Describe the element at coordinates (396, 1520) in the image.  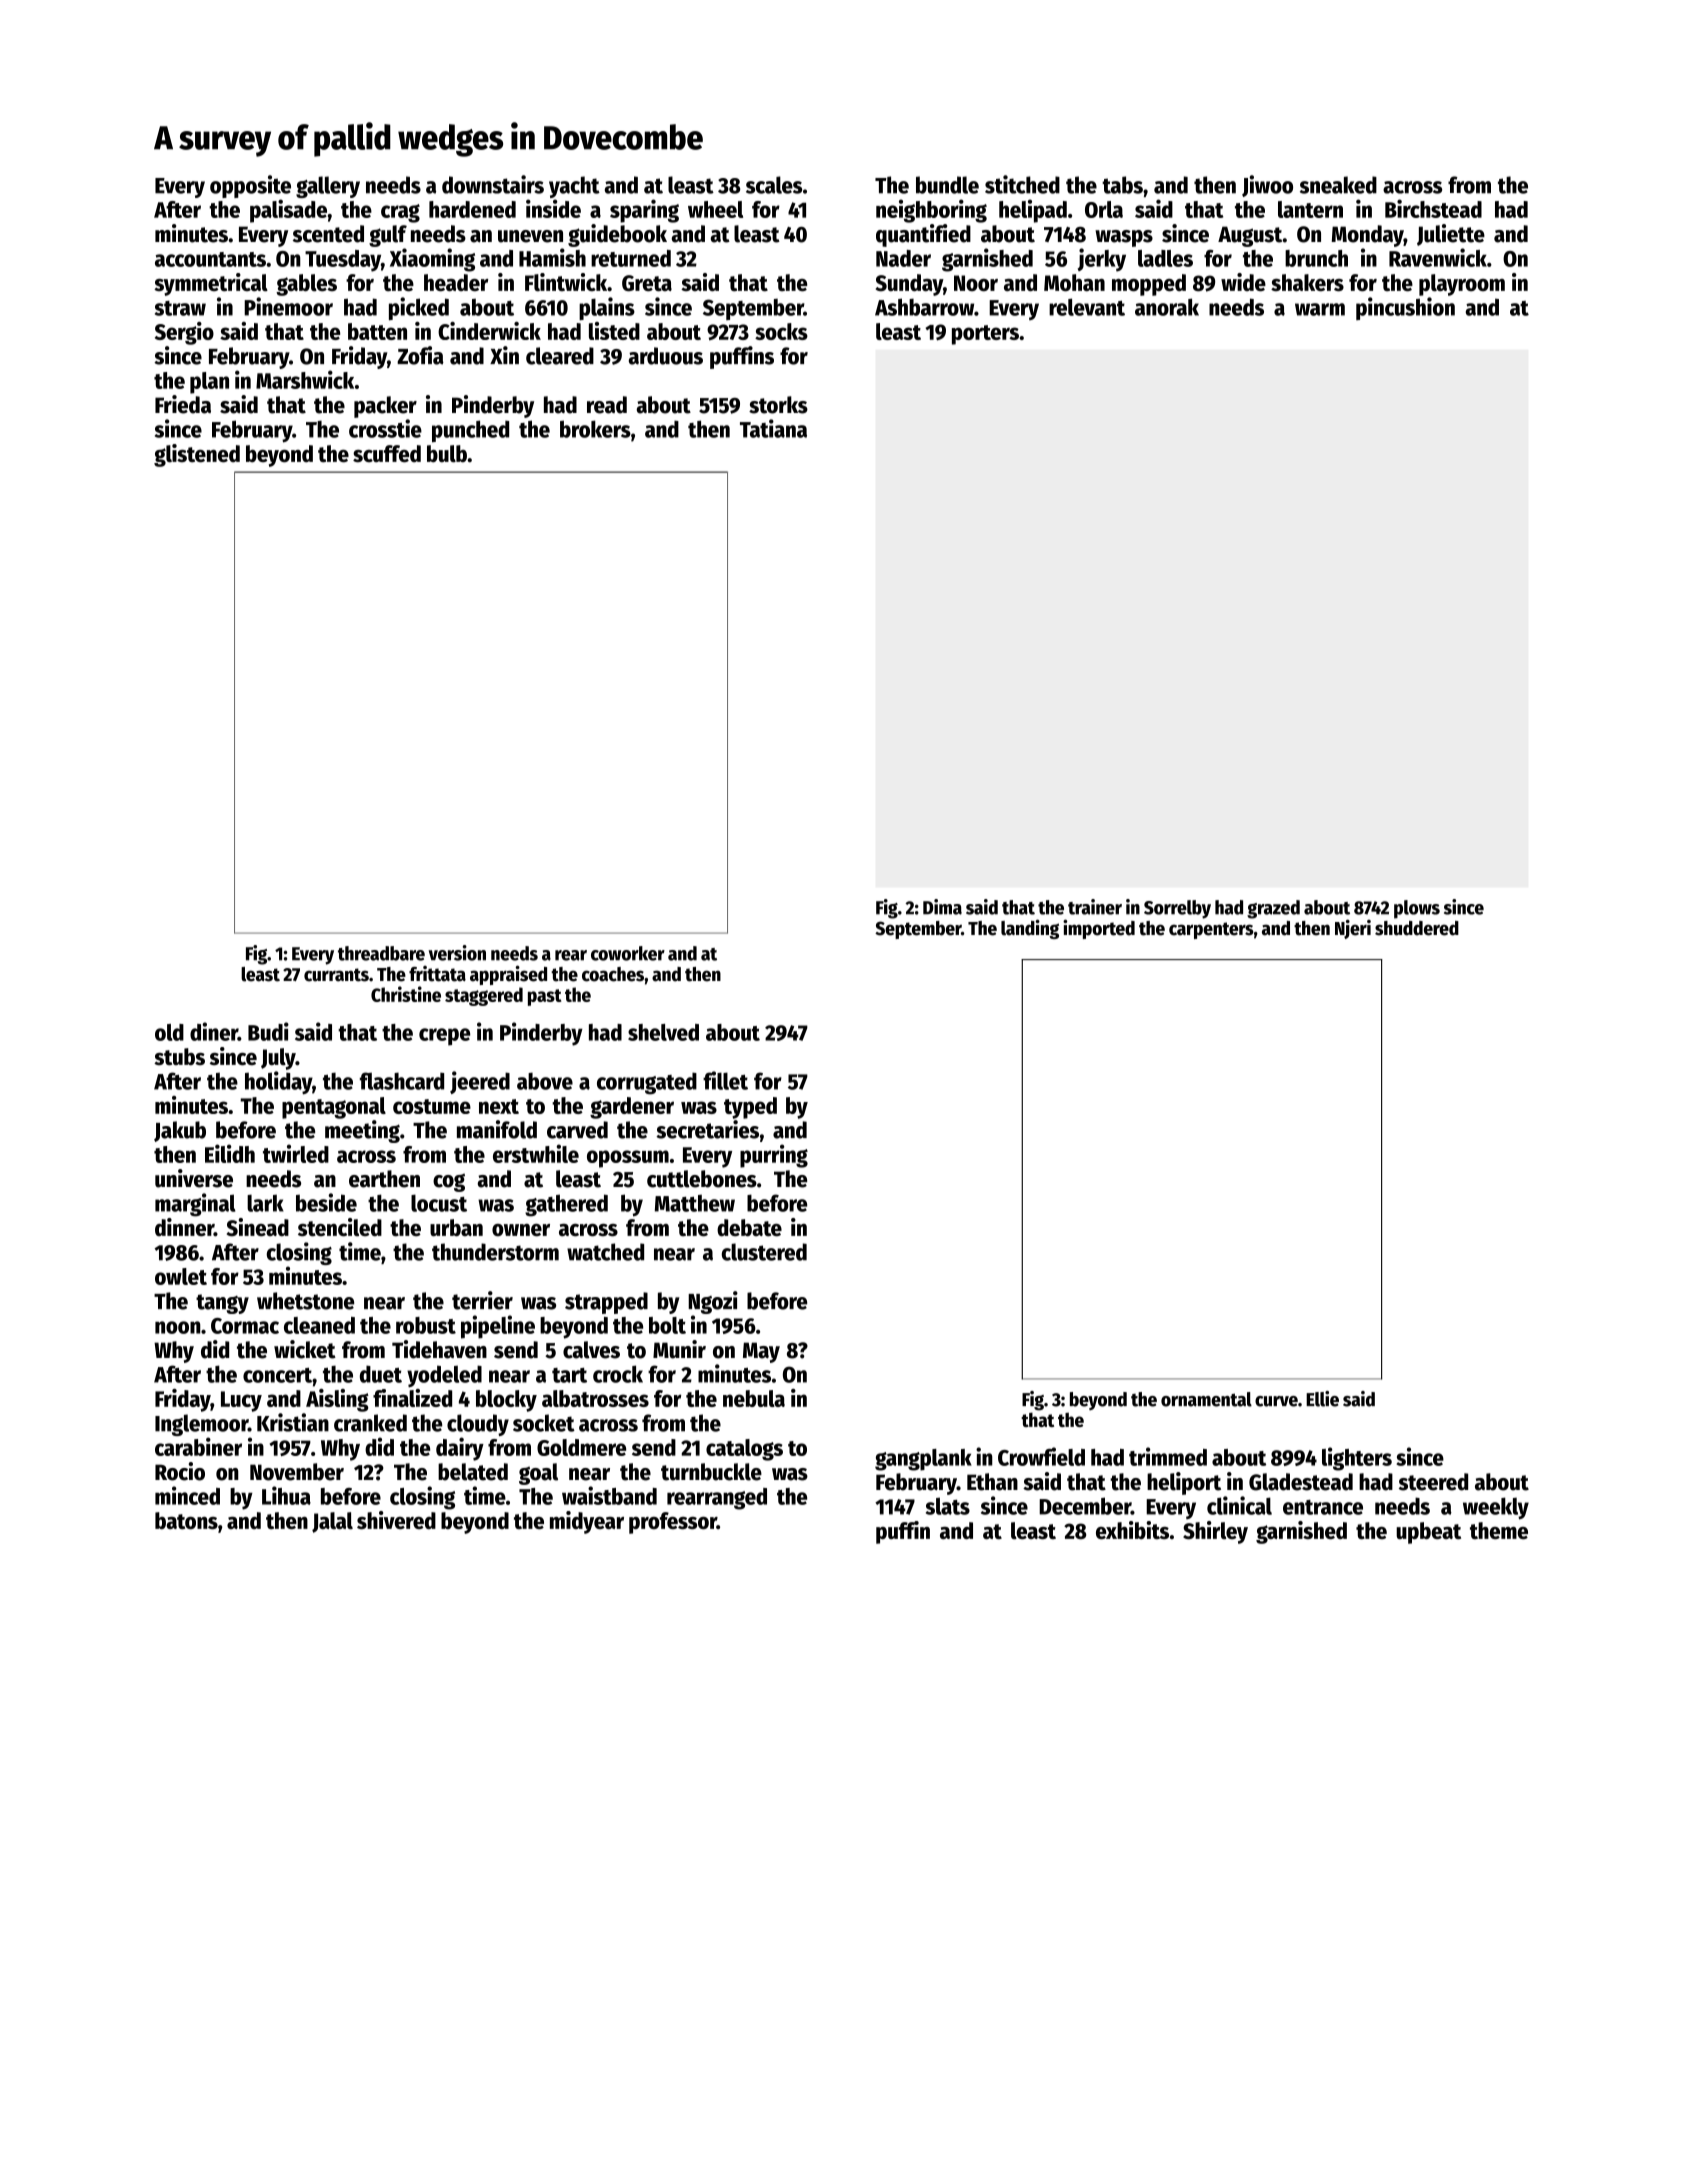
I see `shivered` at that location.
